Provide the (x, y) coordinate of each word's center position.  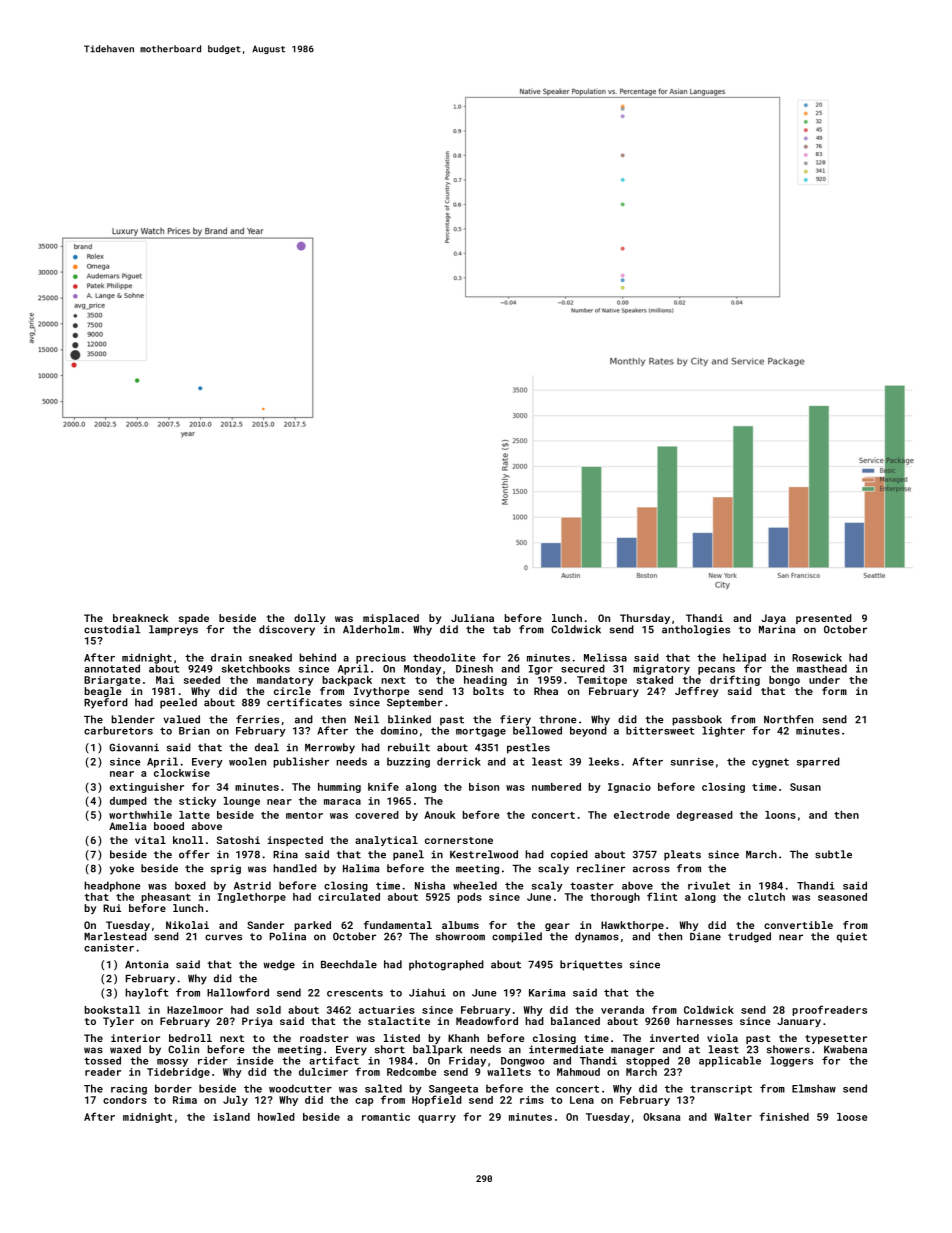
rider (213, 1060)
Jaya (773, 619)
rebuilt (409, 747)
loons (780, 815)
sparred (818, 762)
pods (469, 898)
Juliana (472, 618)
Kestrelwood (484, 854)
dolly (309, 619)
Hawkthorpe (632, 926)
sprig (226, 869)
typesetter (836, 1039)
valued (181, 719)
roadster (324, 1038)
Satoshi (238, 840)
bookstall (112, 1010)
